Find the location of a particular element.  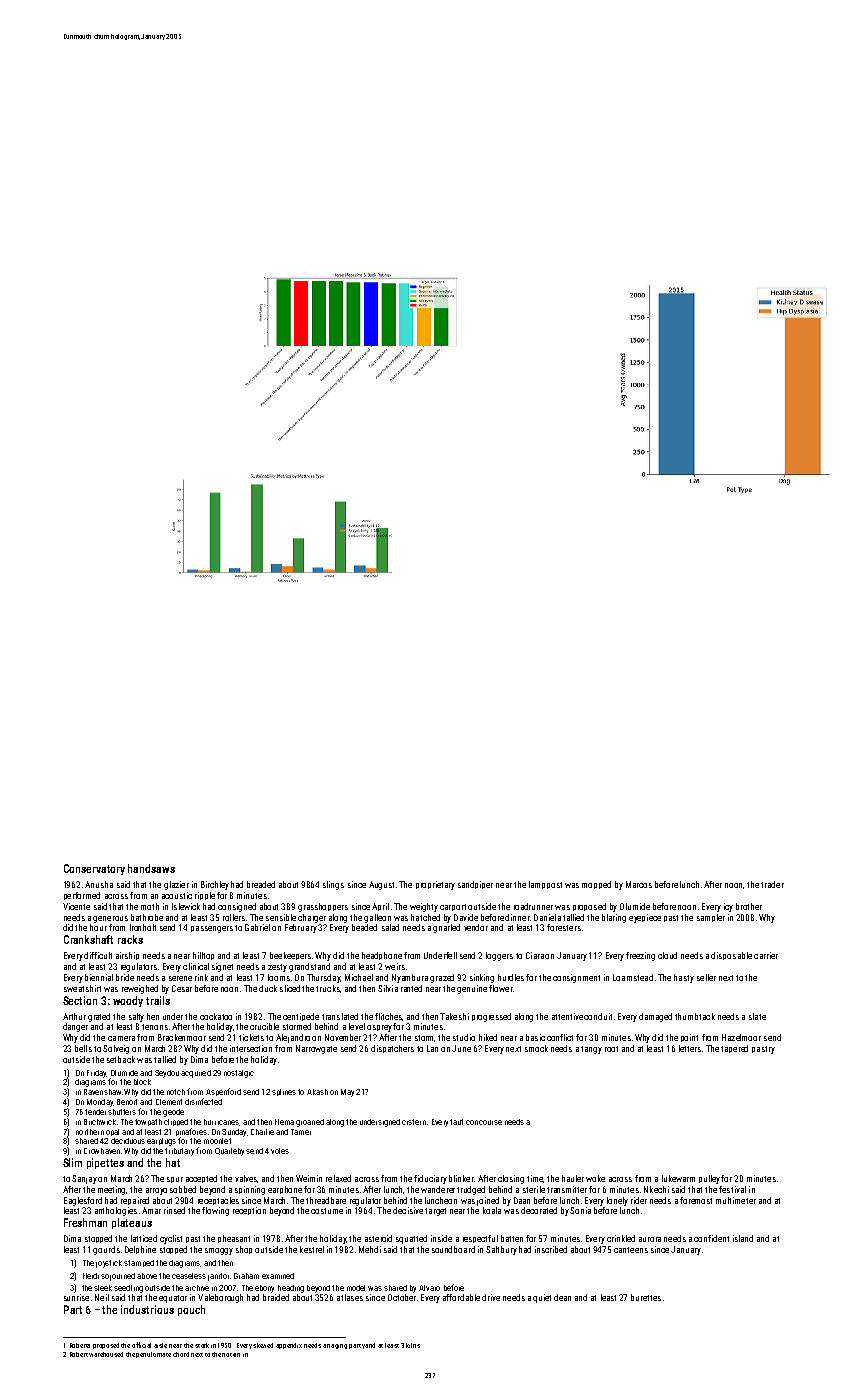

lamppost is located at coordinates (545, 885).
